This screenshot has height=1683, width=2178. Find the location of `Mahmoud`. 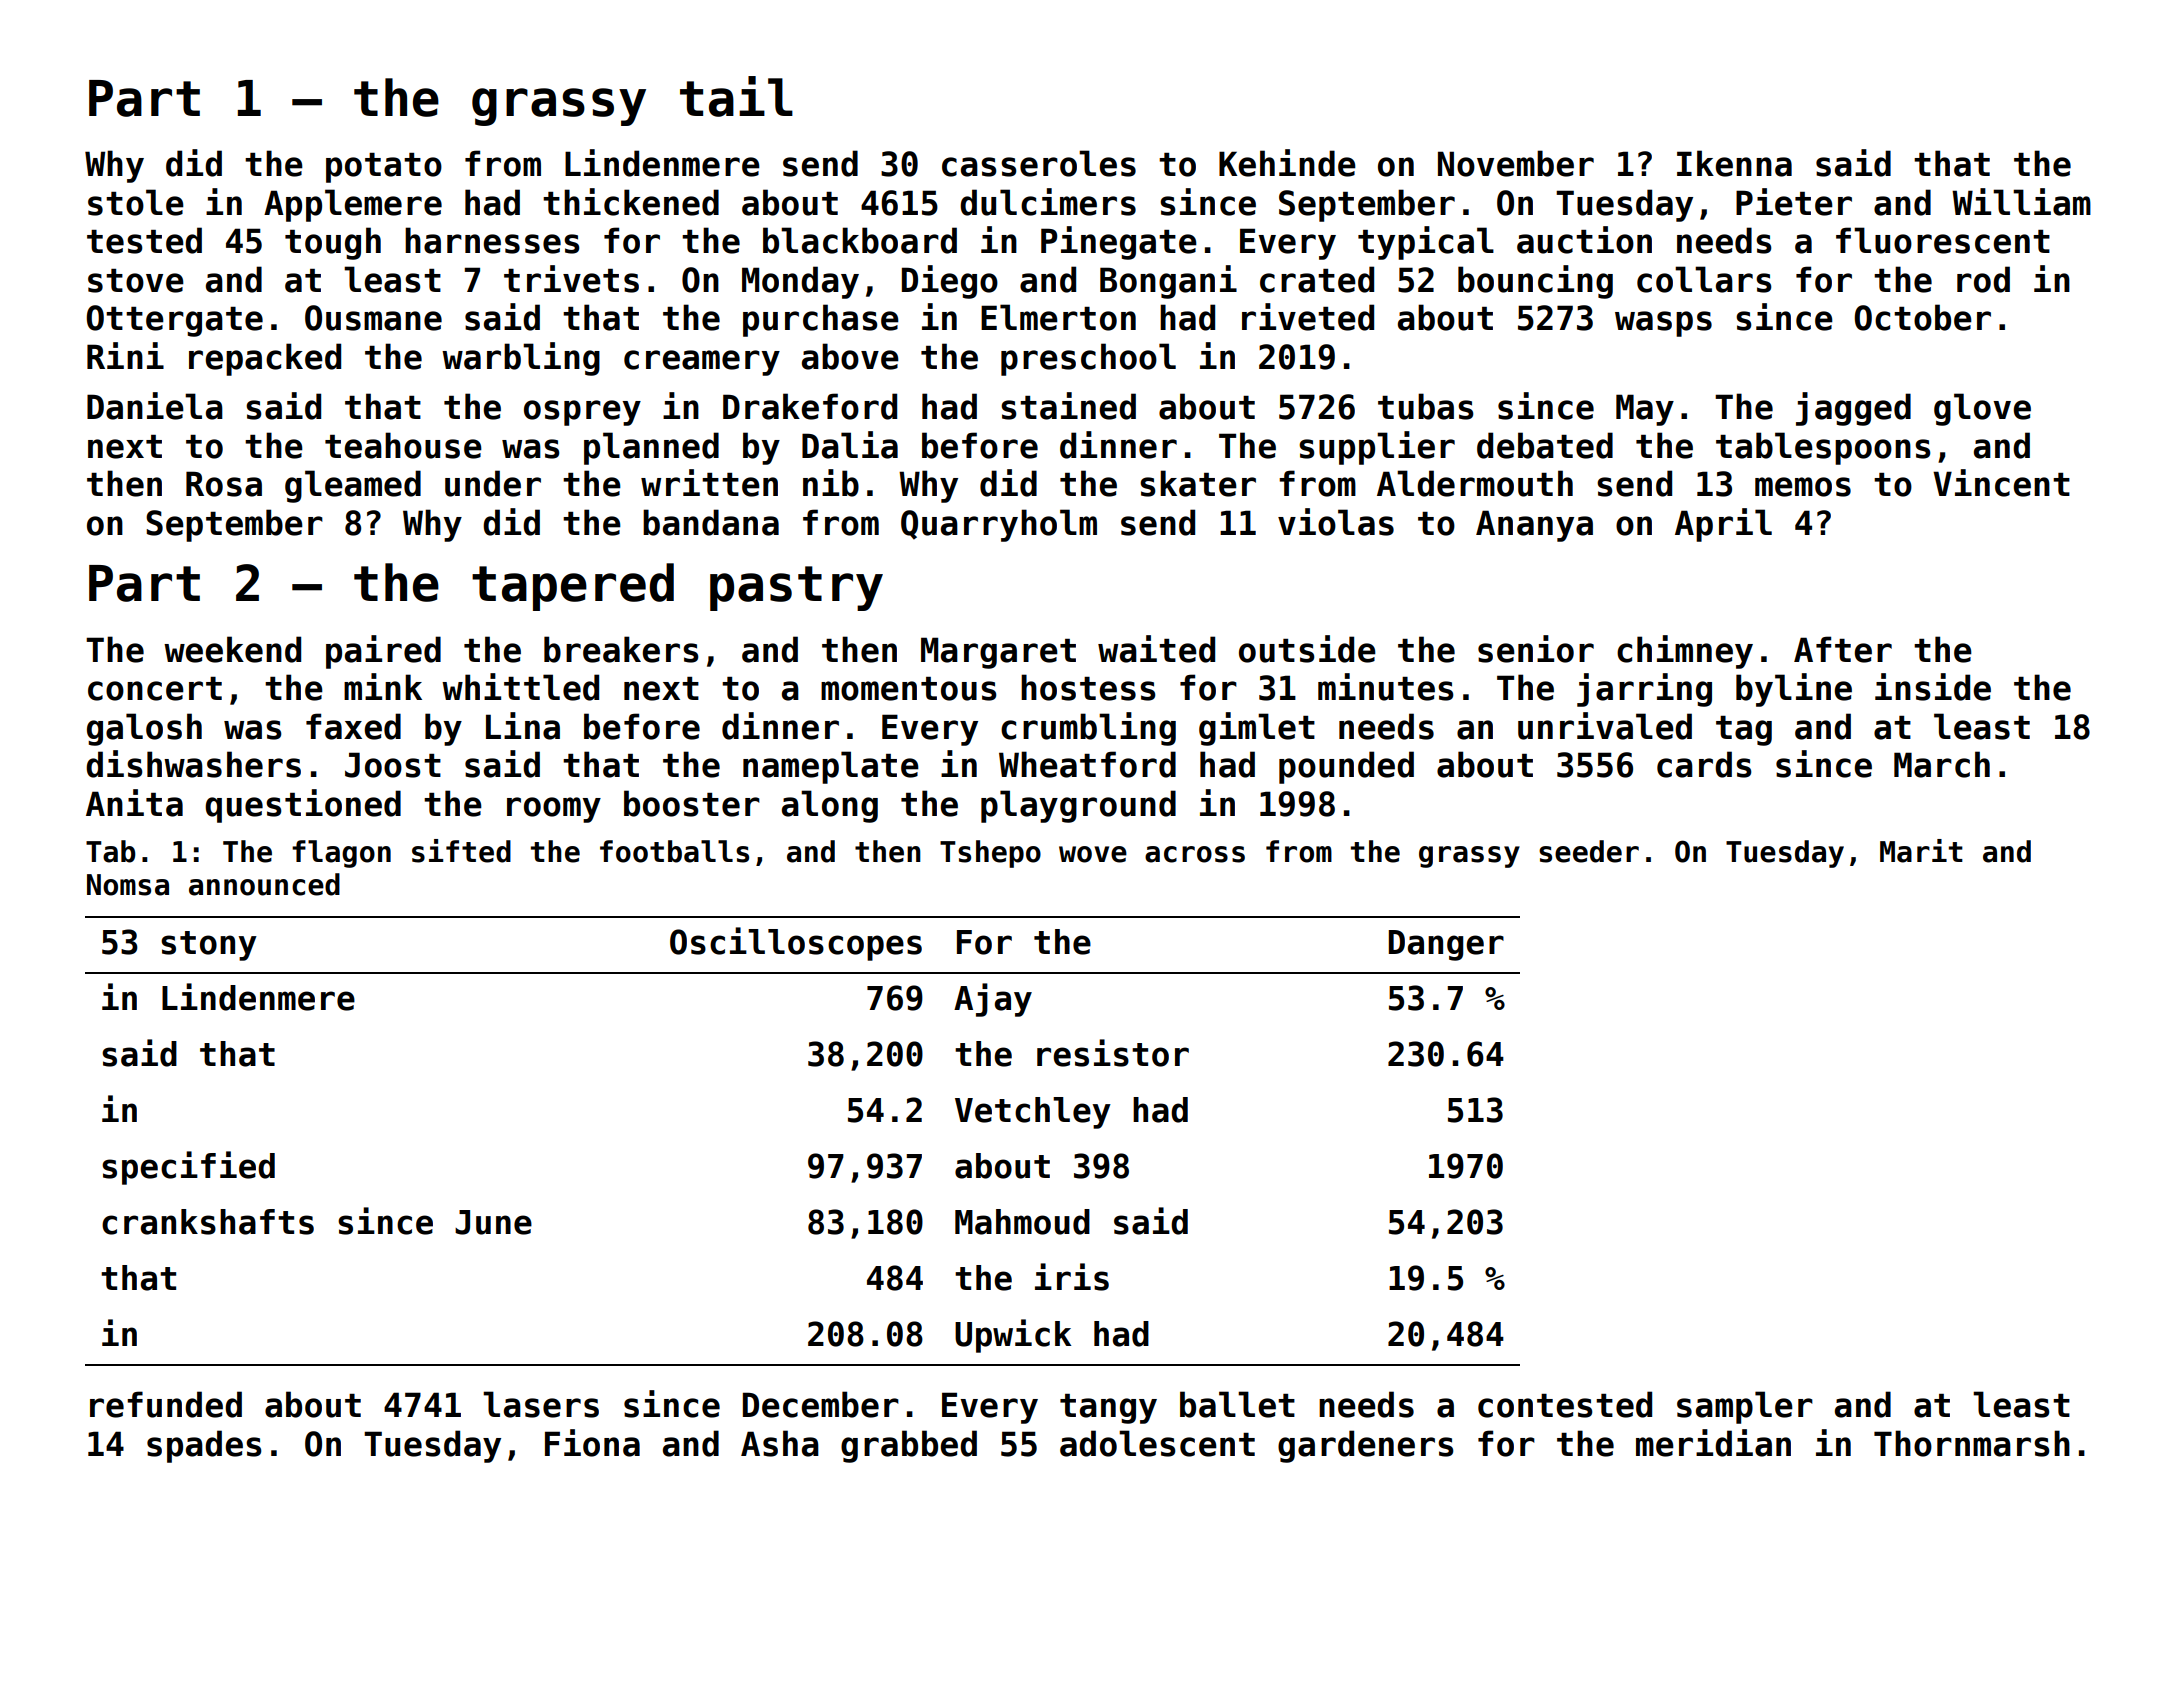

Mahmoud is located at coordinates (1022, 1222).
